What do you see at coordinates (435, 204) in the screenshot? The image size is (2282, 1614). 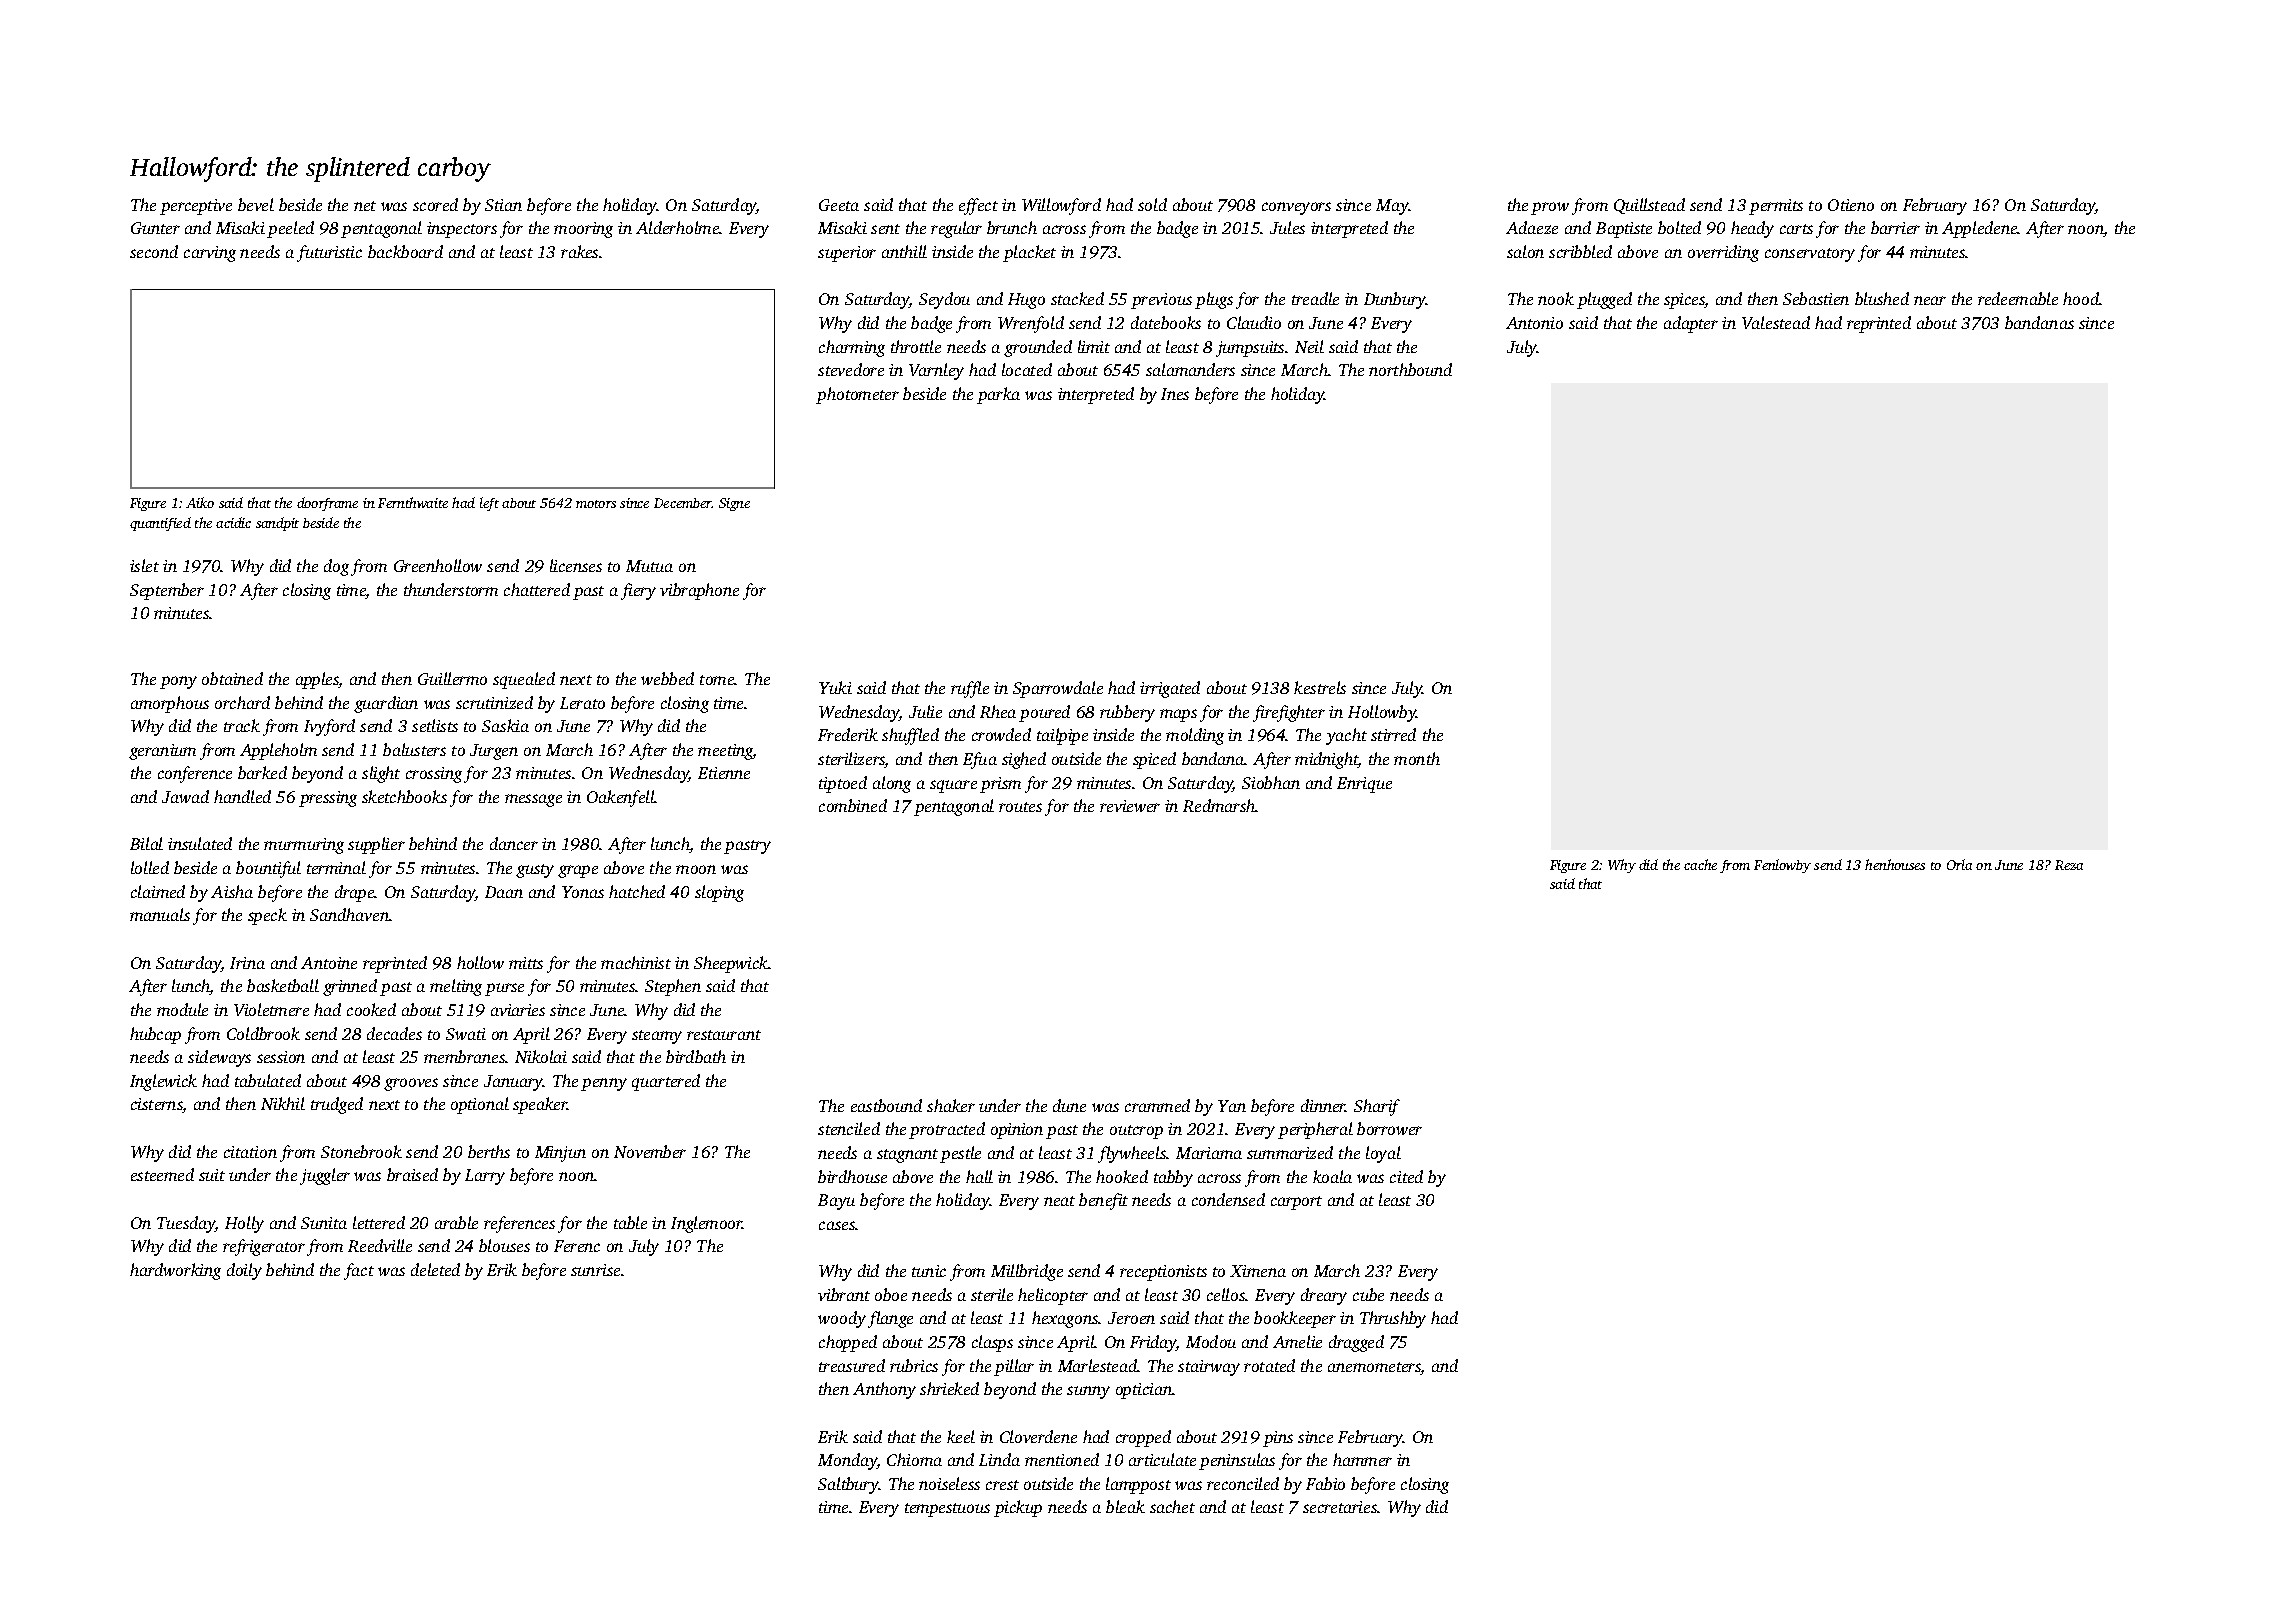 I see `scored` at bounding box center [435, 204].
